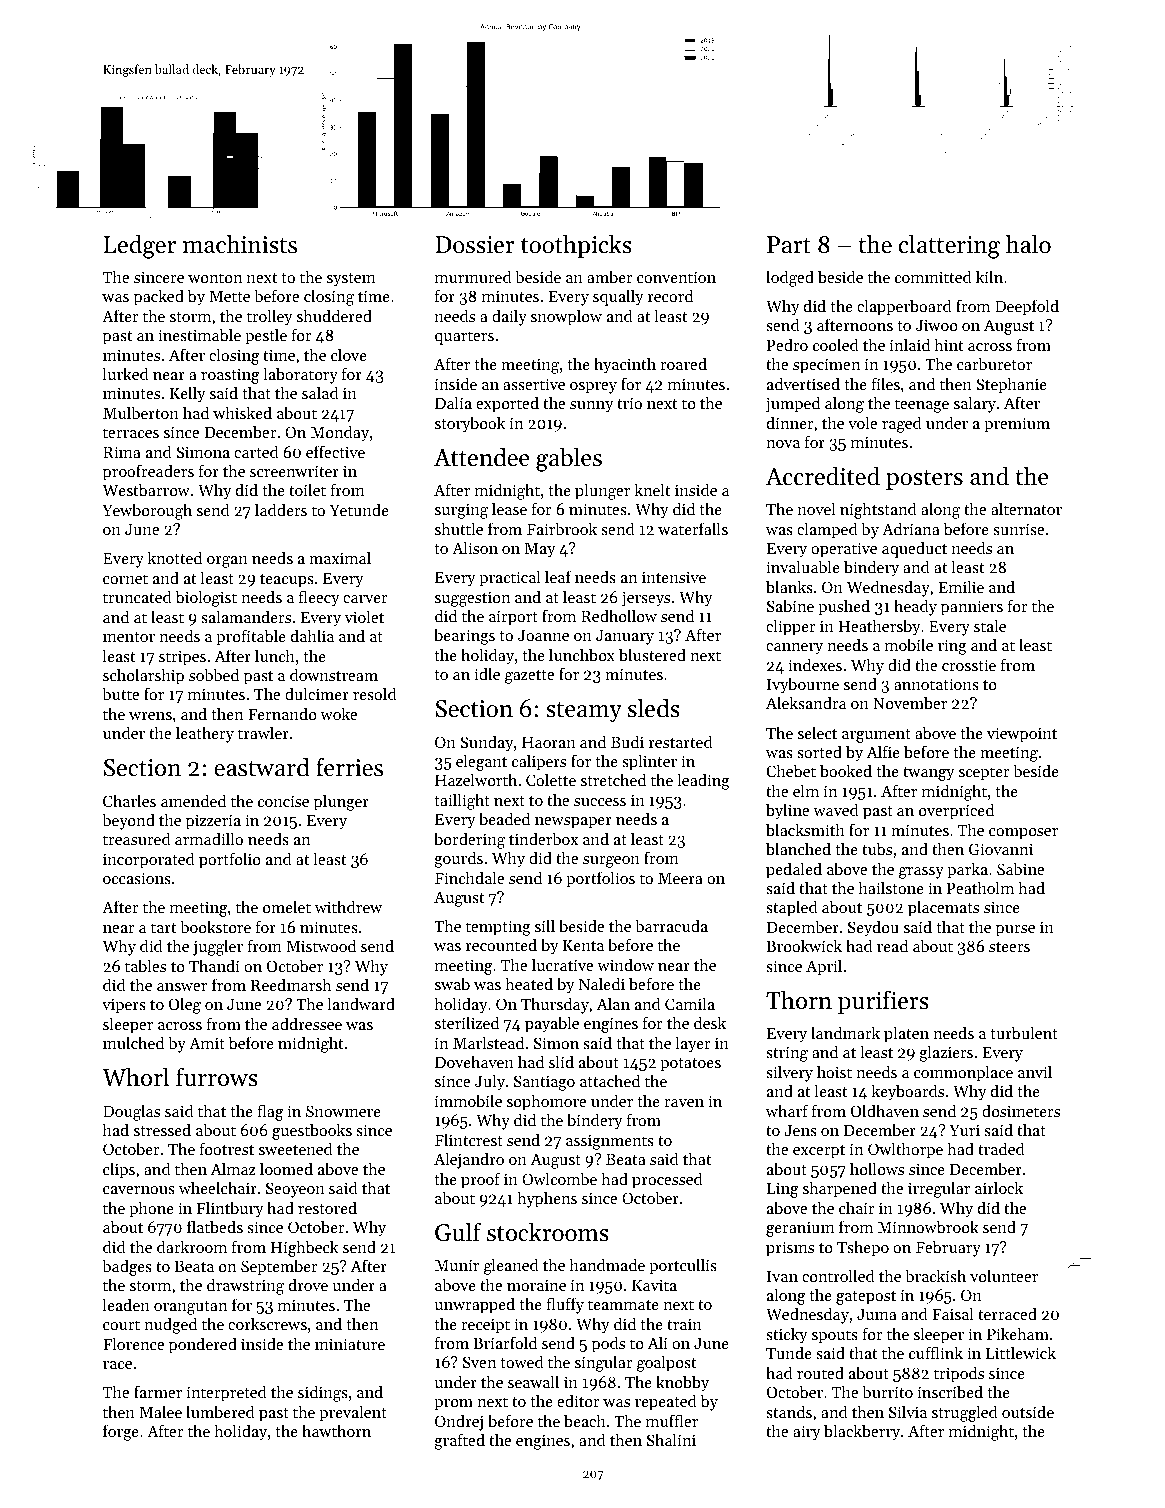  Describe the element at coordinates (1026, 508) in the image. I see `alternator` at that location.
